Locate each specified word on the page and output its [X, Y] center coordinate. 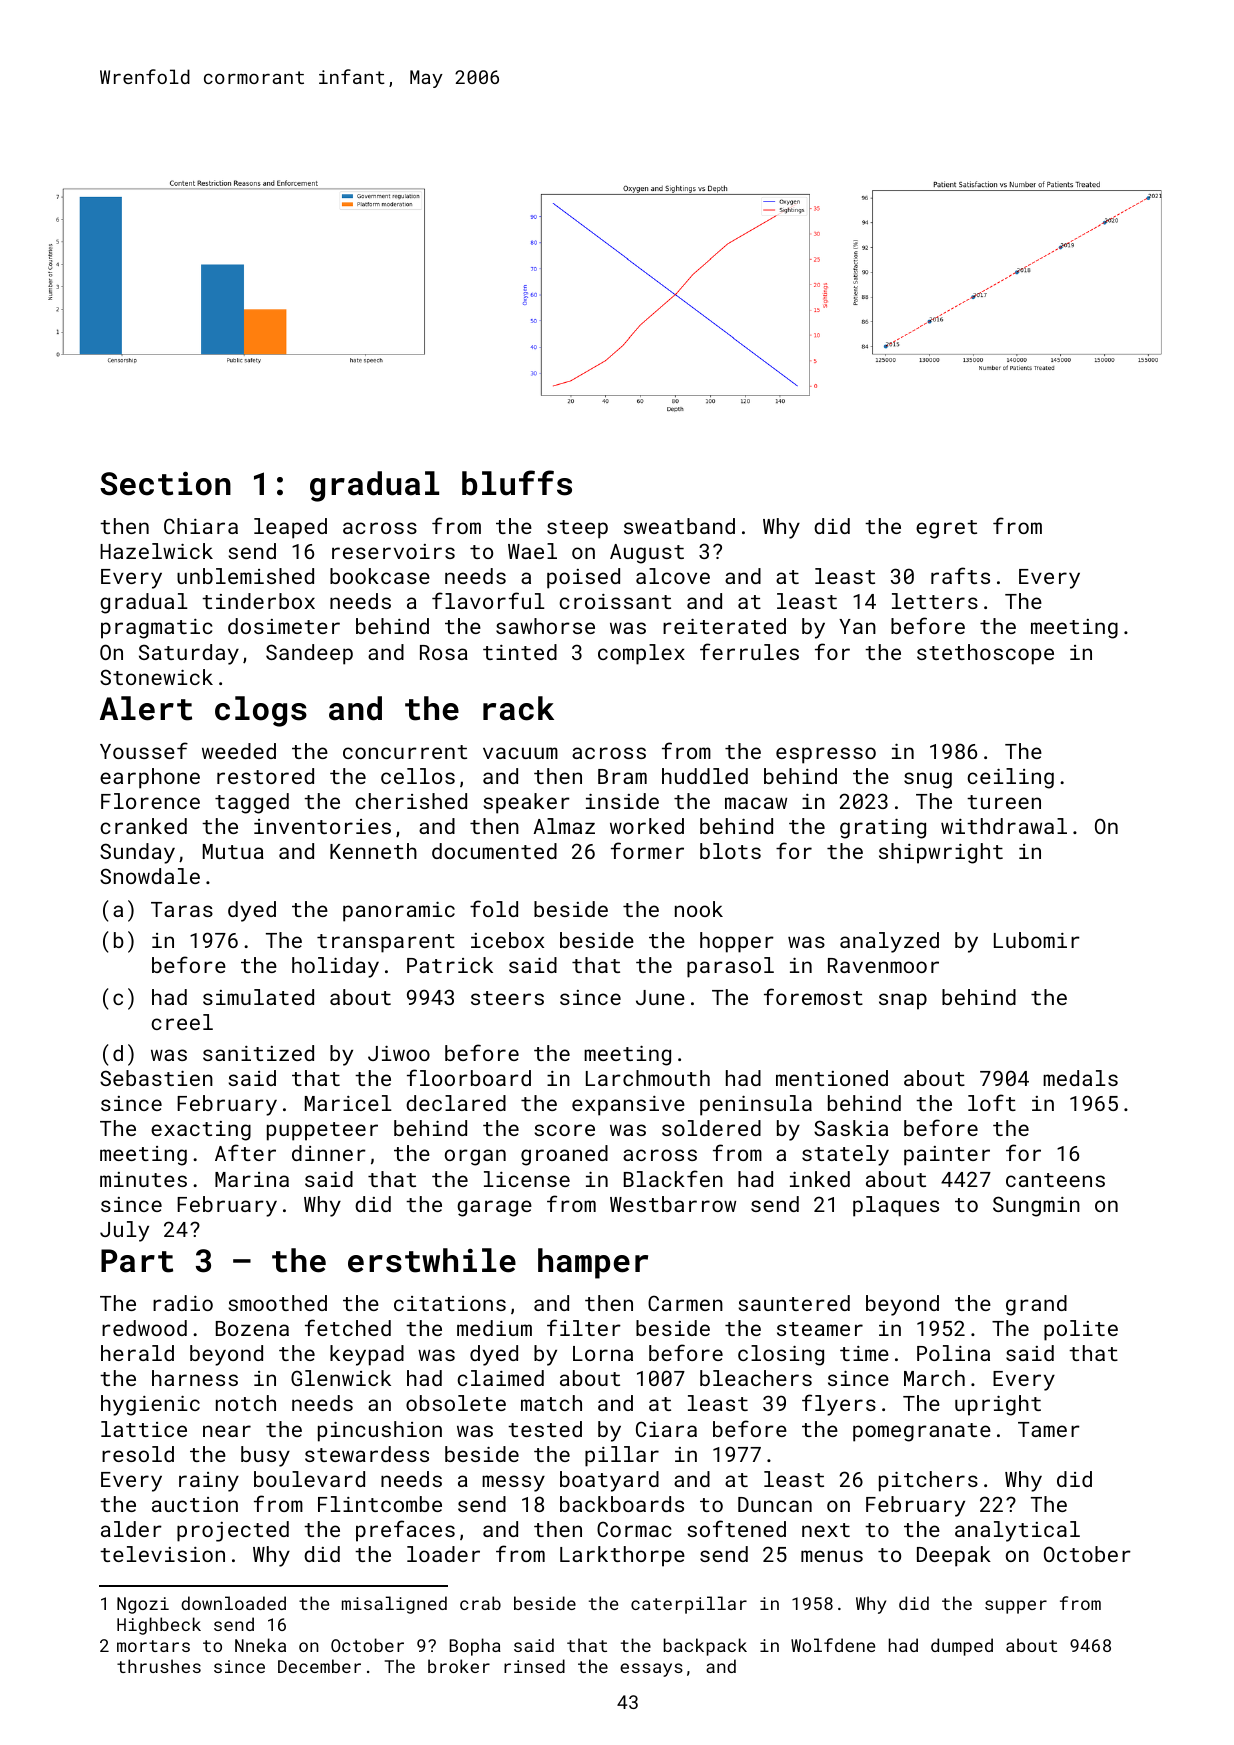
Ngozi [143, 1605]
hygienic [150, 1405]
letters [935, 601]
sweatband [679, 526]
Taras [182, 909]
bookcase [380, 576]
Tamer [1049, 1429]
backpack [705, 1647]
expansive [628, 1106]
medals [1080, 1078]
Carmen [685, 1303]
